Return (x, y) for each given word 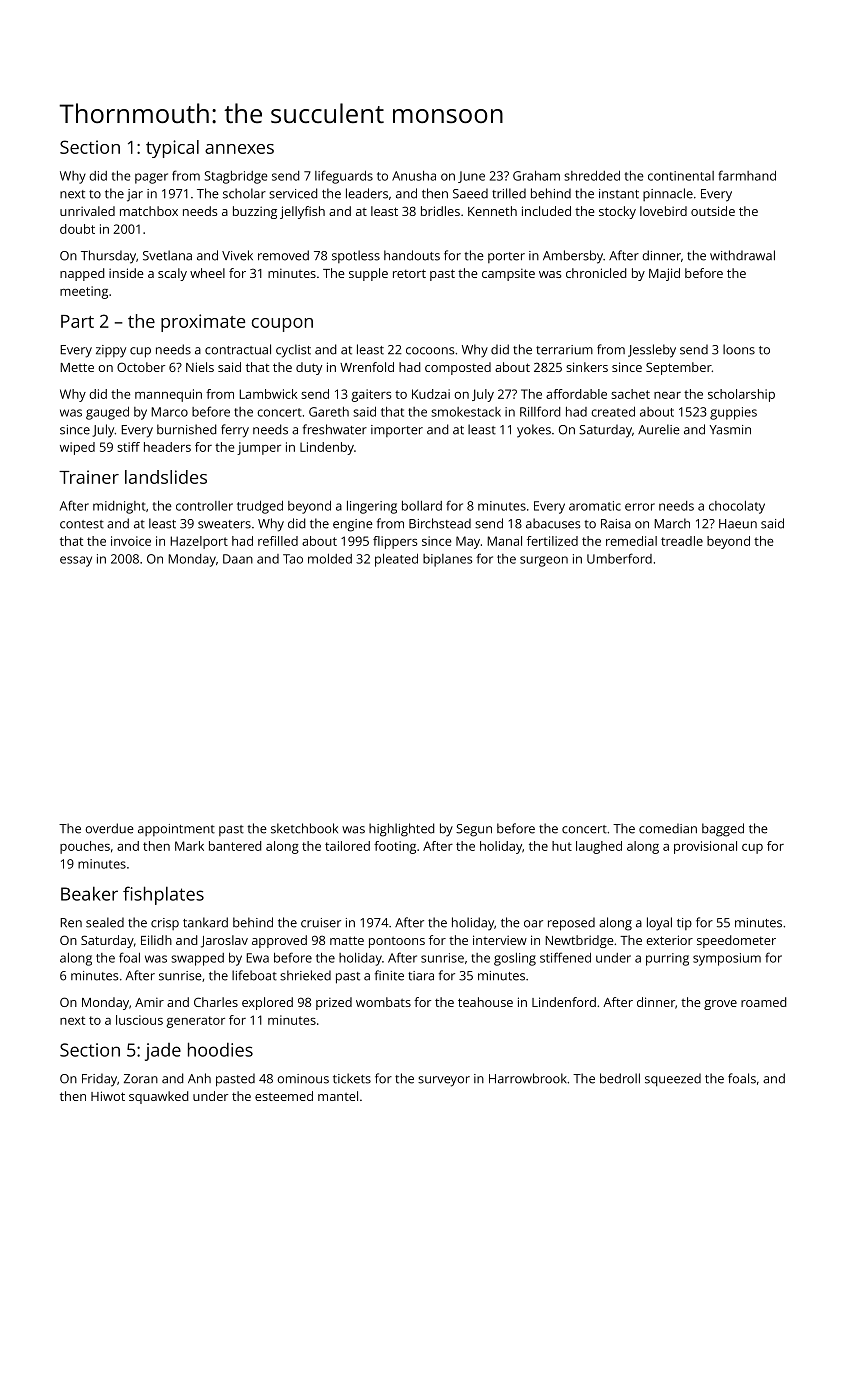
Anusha (414, 176)
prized (334, 1003)
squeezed (673, 1080)
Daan (238, 559)
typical (172, 149)
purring (667, 959)
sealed (105, 922)
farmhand (747, 175)
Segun (474, 830)
